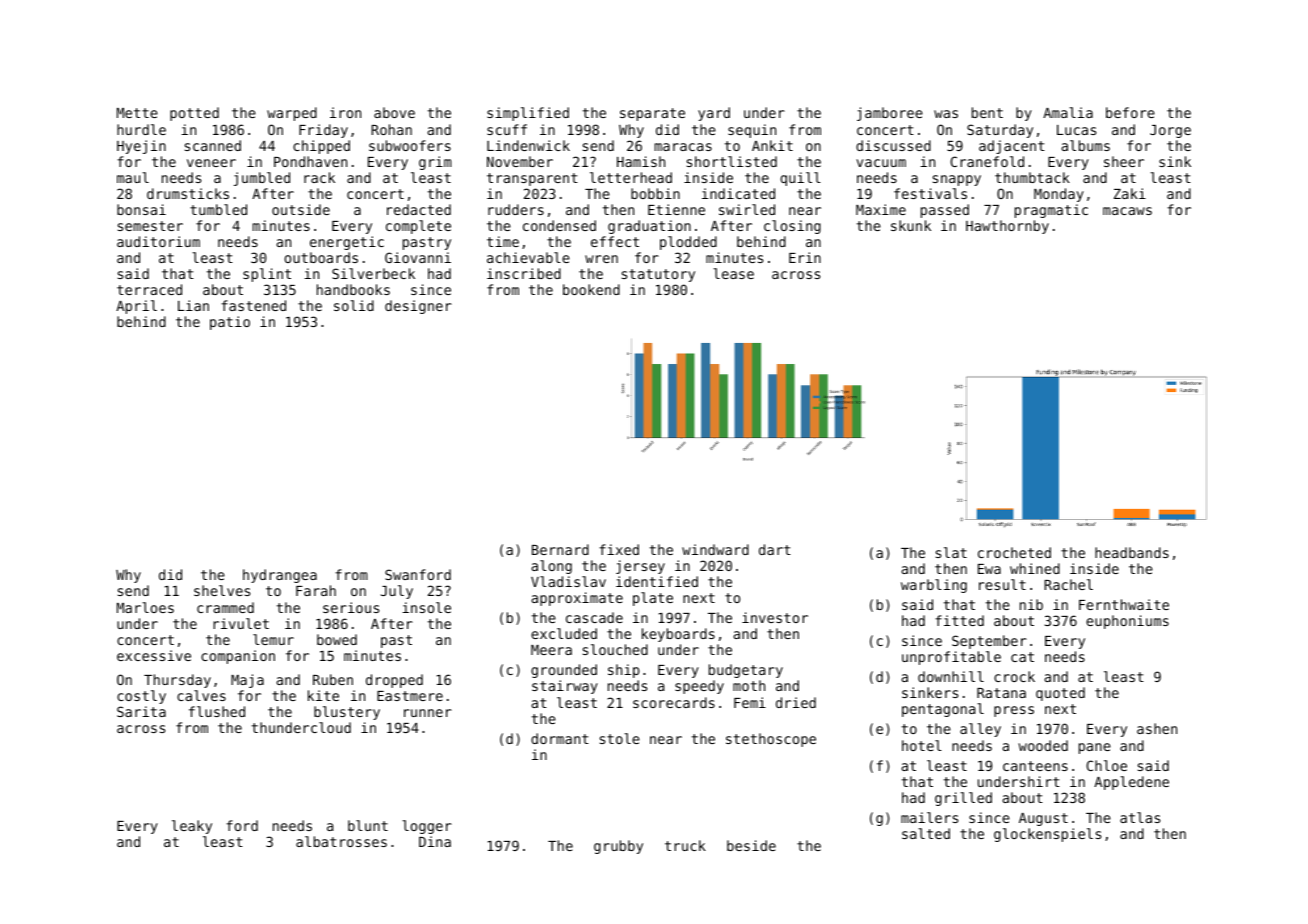 The height and width of the document is (924, 1308). Describe the element at coordinates (805, 257) in the document. I see `Erin` at that location.
